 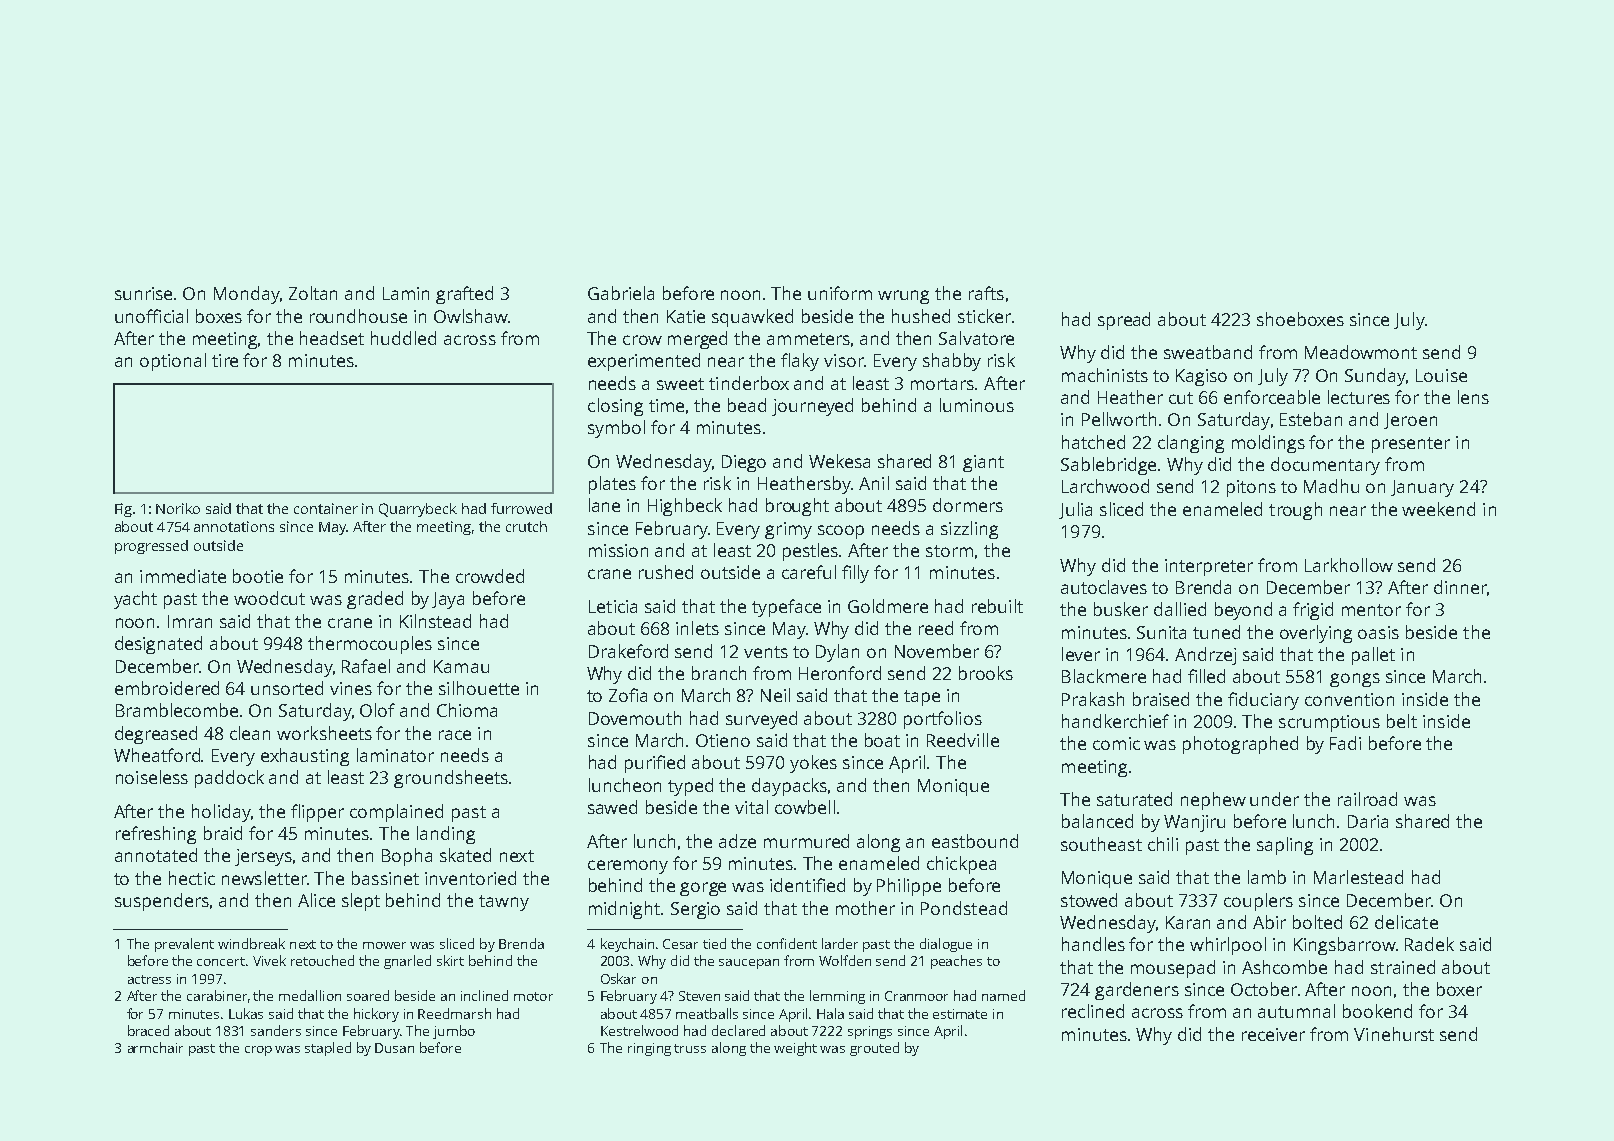 I want to click on Sergio, so click(x=695, y=910).
